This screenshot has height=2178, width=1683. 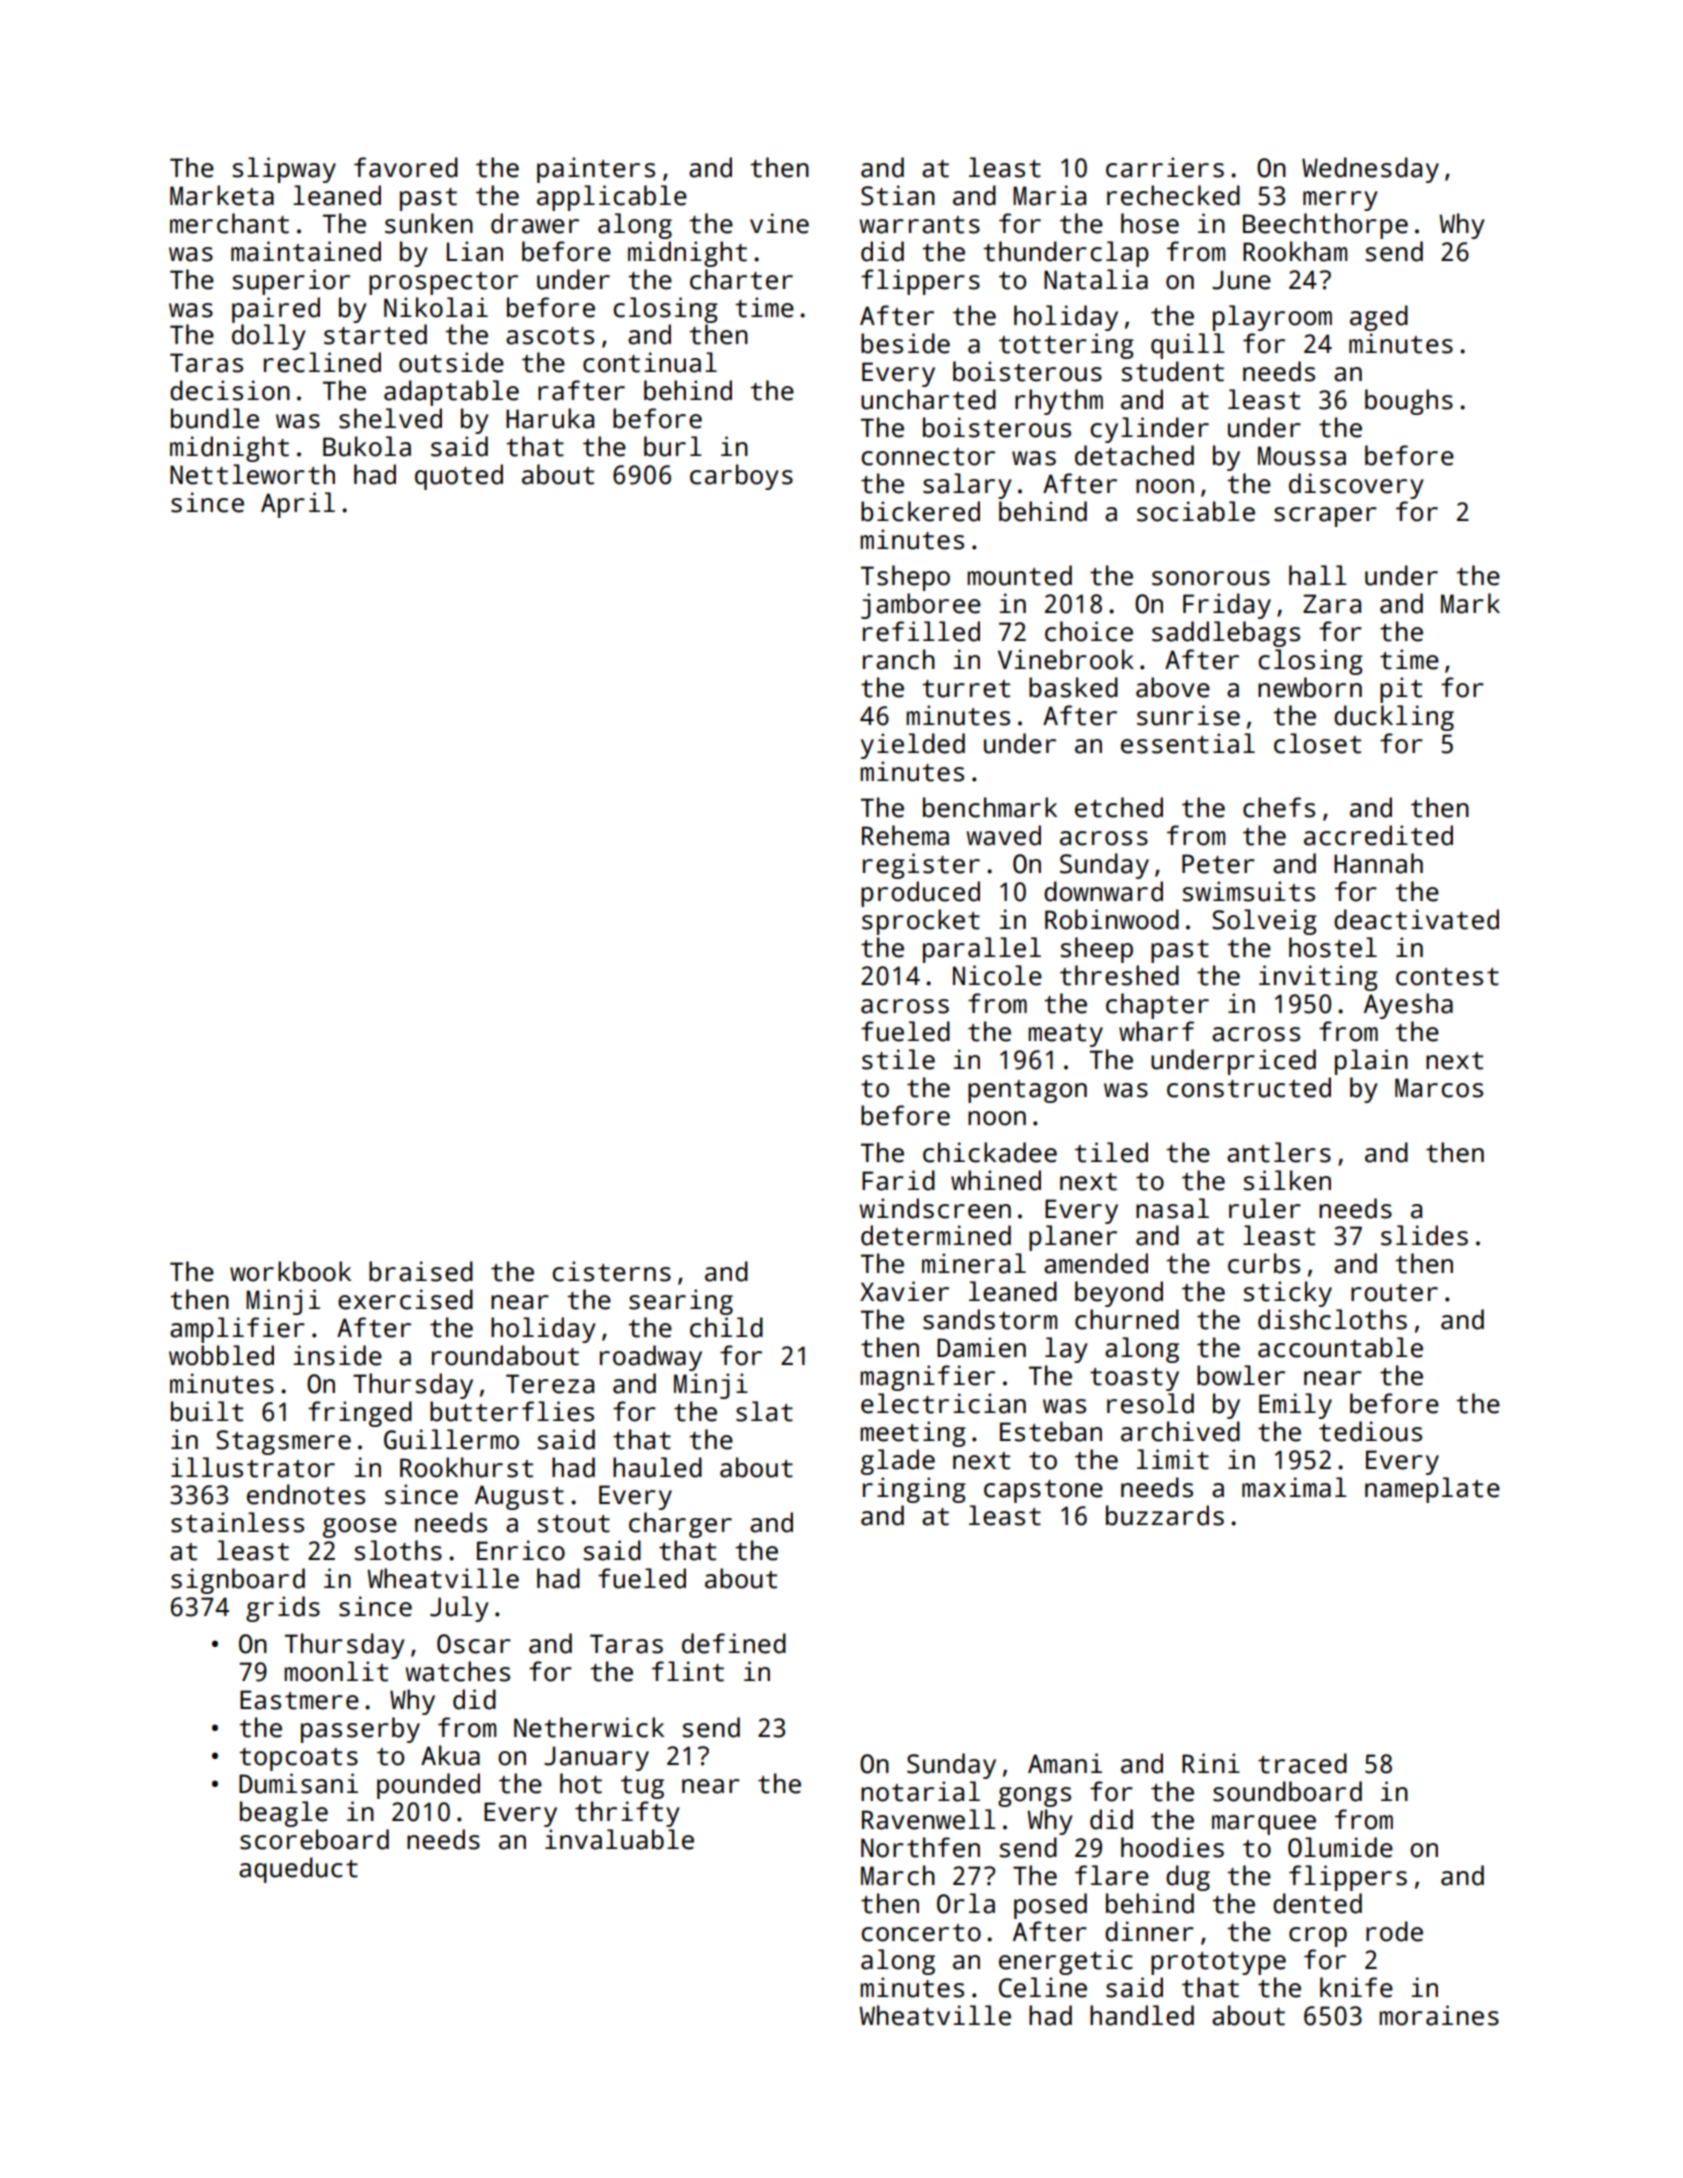 What do you see at coordinates (913, 746) in the screenshot?
I see `yielded` at bounding box center [913, 746].
